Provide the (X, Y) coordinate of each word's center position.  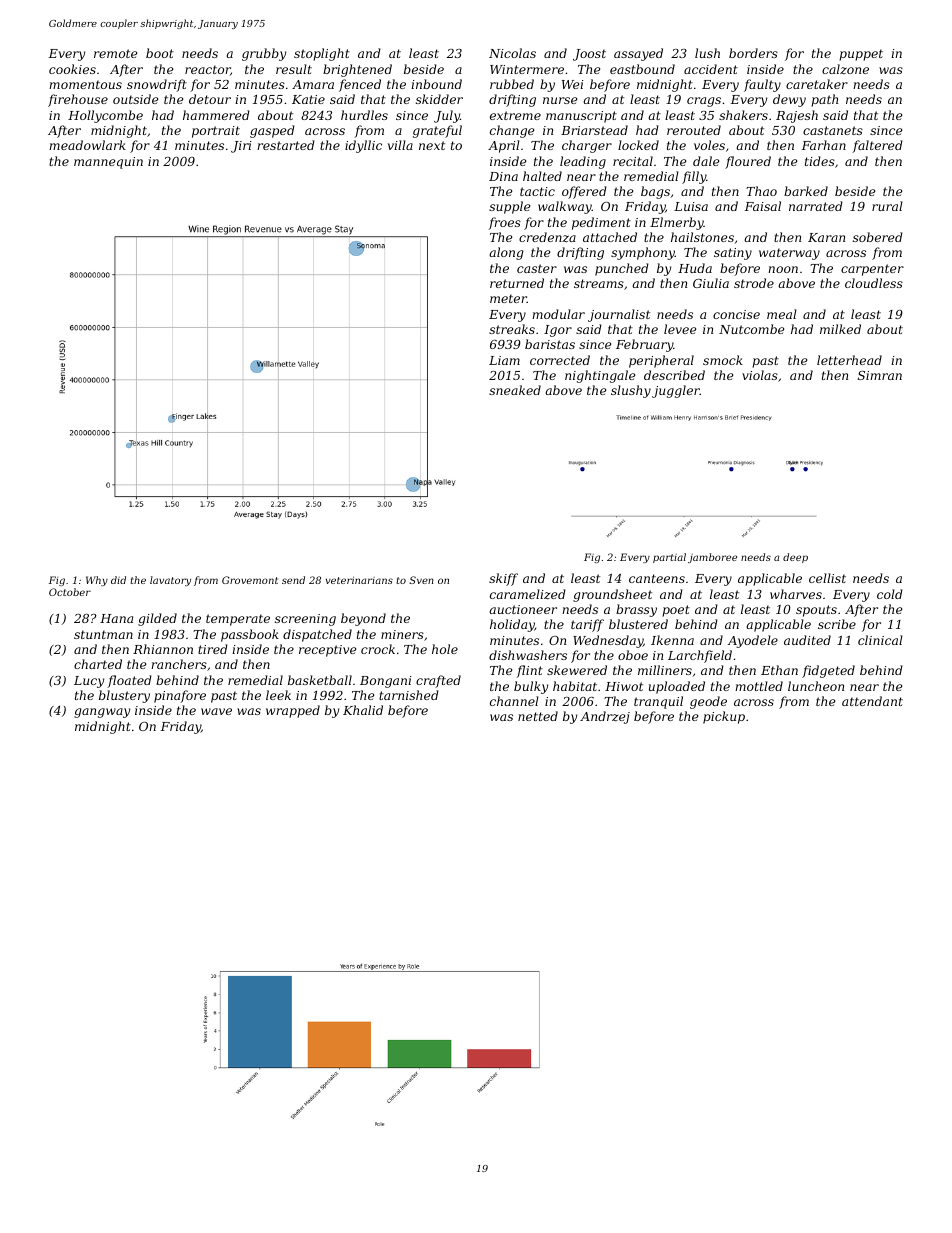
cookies (72, 69)
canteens (657, 578)
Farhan (823, 145)
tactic (537, 191)
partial (669, 558)
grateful (437, 131)
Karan (826, 237)
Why (97, 581)
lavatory (170, 581)
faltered (877, 146)
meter (508, 298)
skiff (503, 579)
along (506, 253)
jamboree (712, 558)
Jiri (241, 147)
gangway (102, 713)
